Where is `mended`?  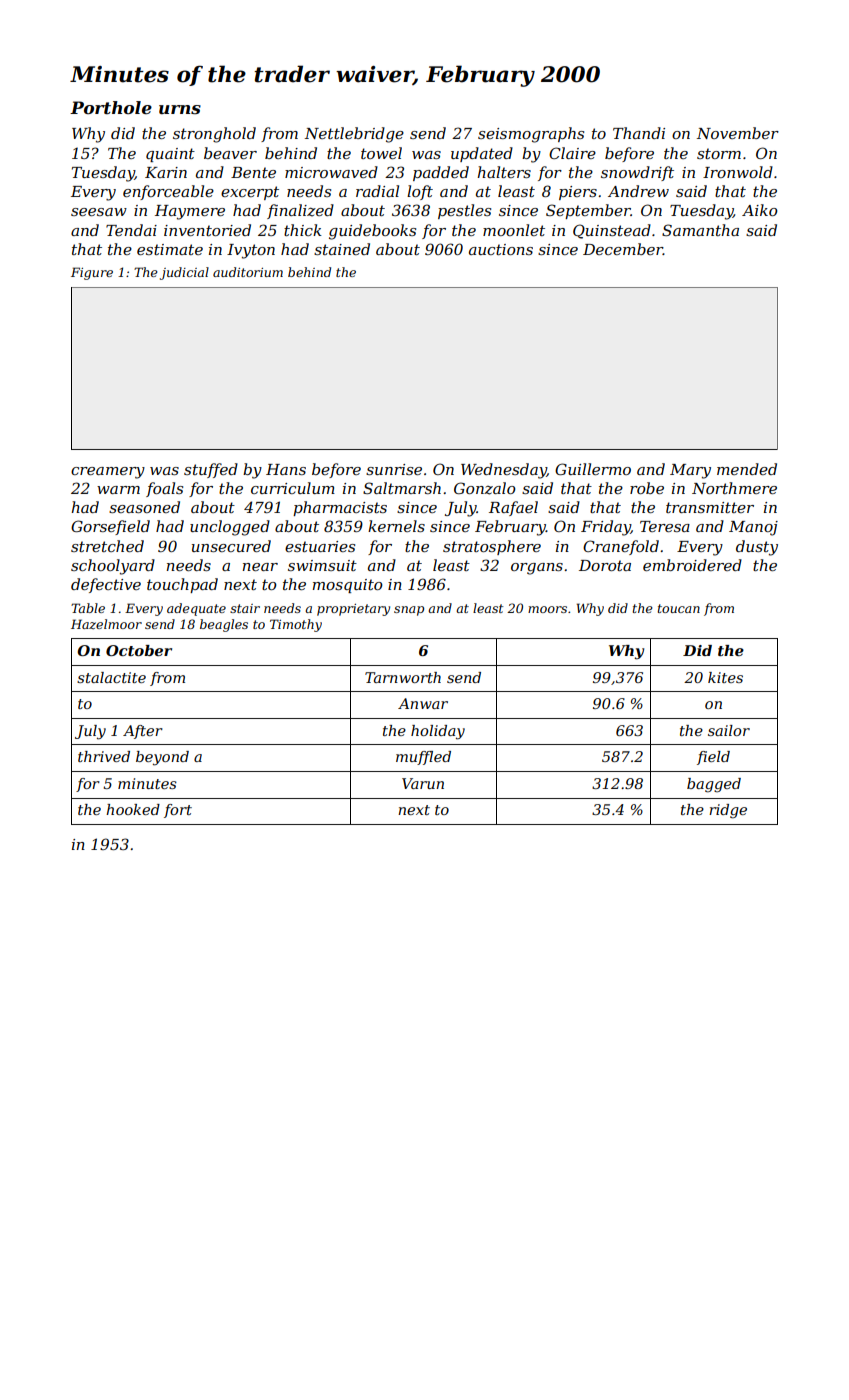
mended is located at coordinates (747, 469).
